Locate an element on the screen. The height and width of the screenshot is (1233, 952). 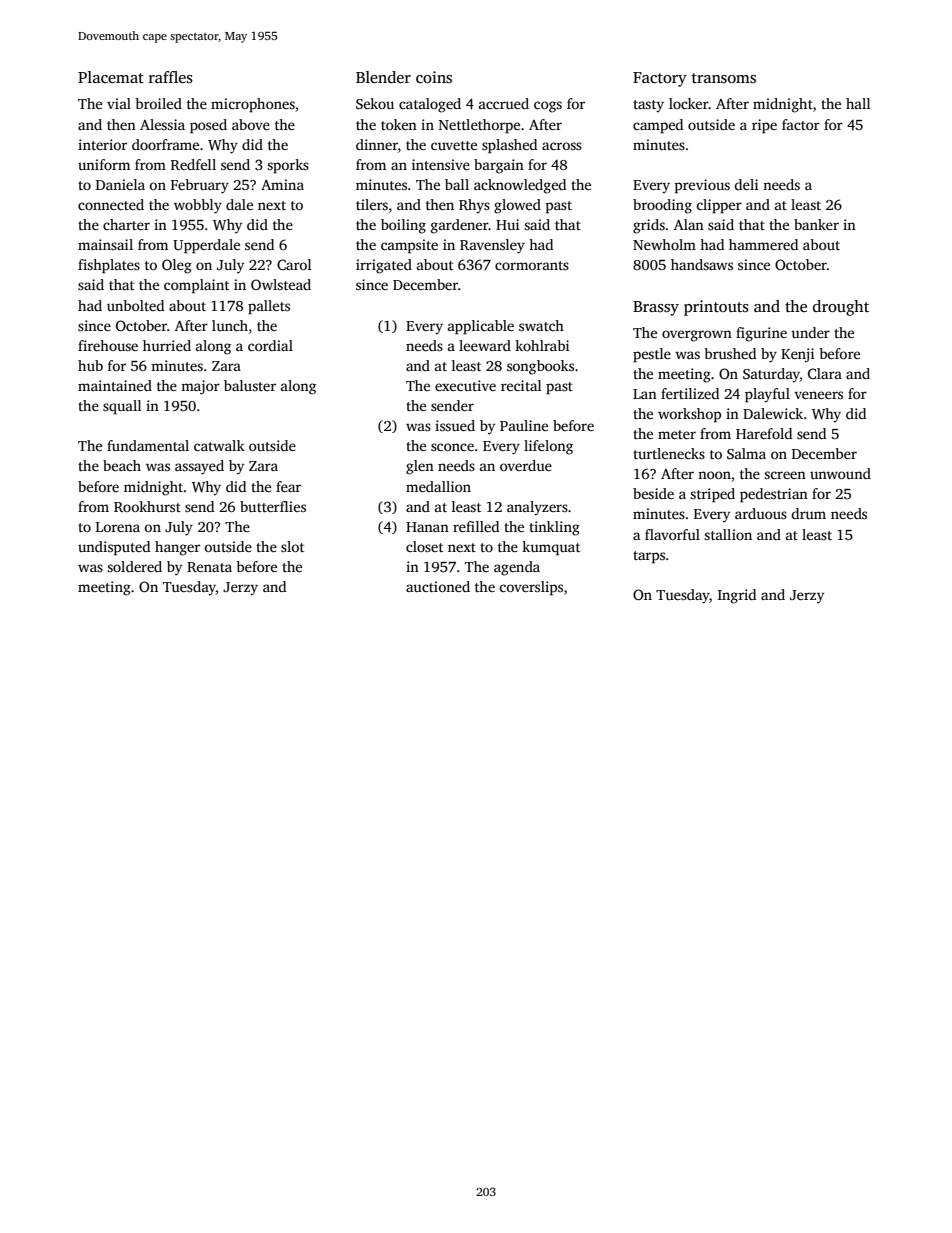
auctioned is located at coordinates (438, 586).
